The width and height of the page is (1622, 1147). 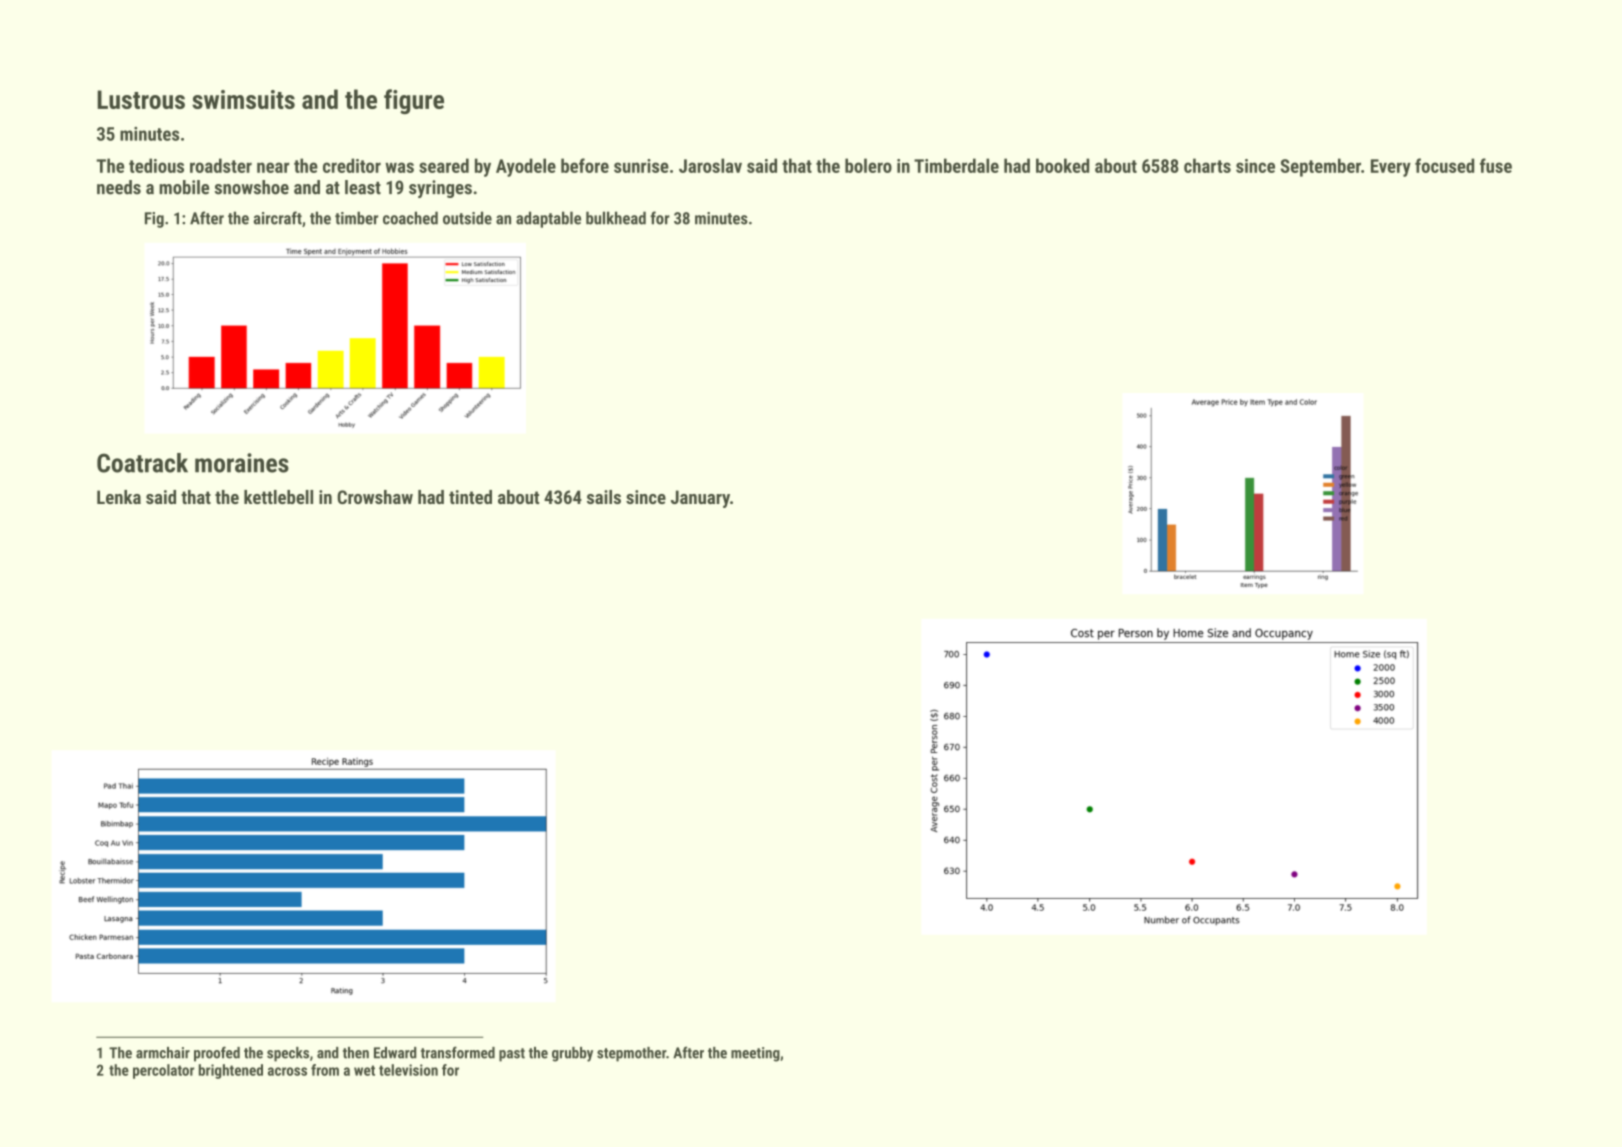 I want to click on tedious, so click(x=156, y=165).
